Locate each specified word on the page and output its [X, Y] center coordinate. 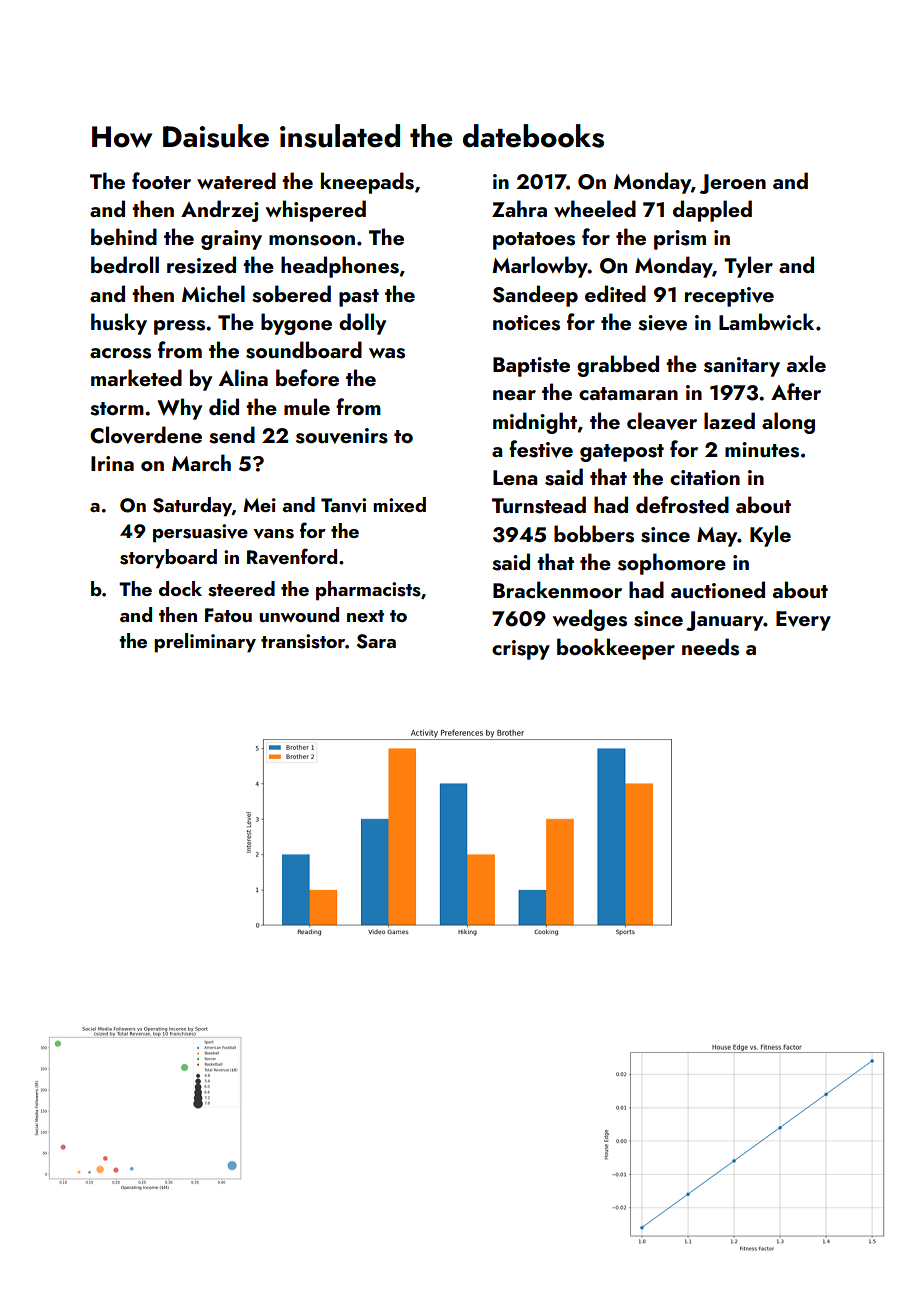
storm [117, 409]
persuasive [200, 533]
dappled [712, 211]
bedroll [125, 264]
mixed [399, 504]
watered [236, 180]
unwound [299, 614]
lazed [729, 420]
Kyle [770, 536]
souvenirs [342, 436]
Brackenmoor [557, 589]
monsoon [312, 240]
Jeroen [732, 184]
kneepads [367, 183]
